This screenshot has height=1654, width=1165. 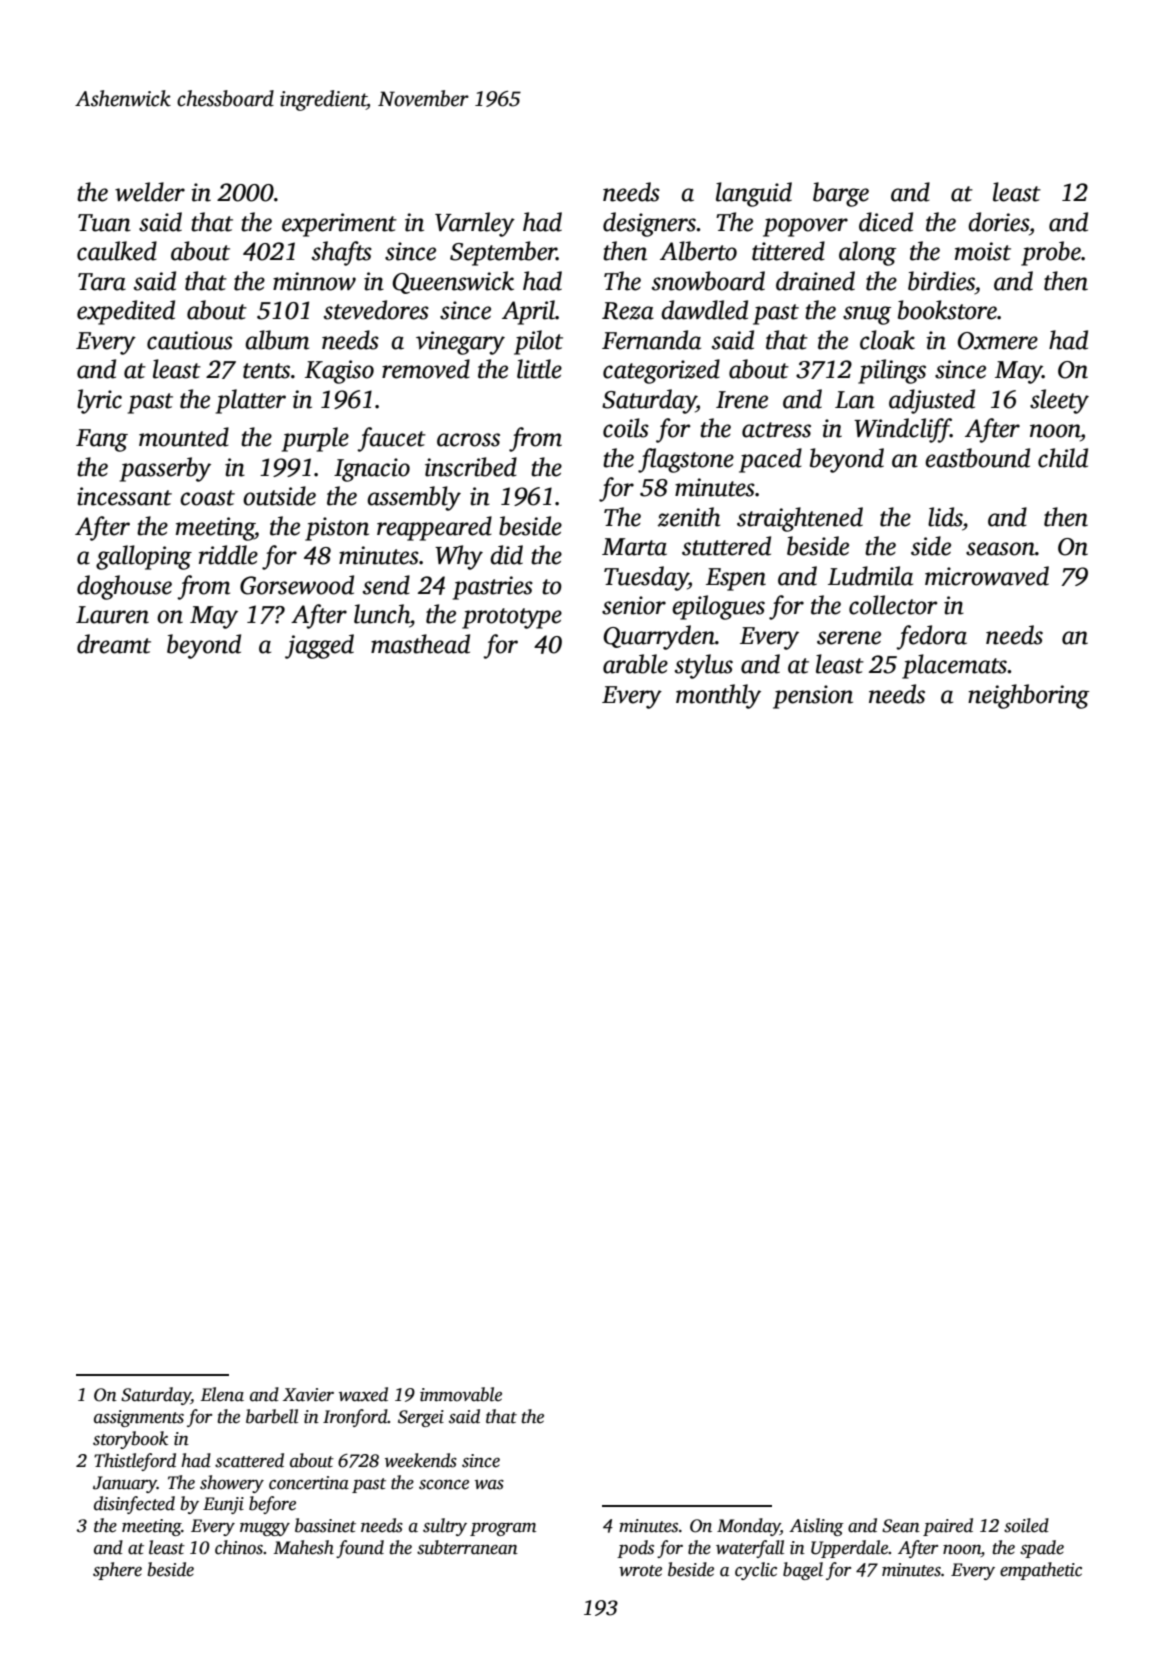 What do you see at coordinates (756, 1571) in the screenshot?
I see `cyclic` at bounding box center [756, 1571].
